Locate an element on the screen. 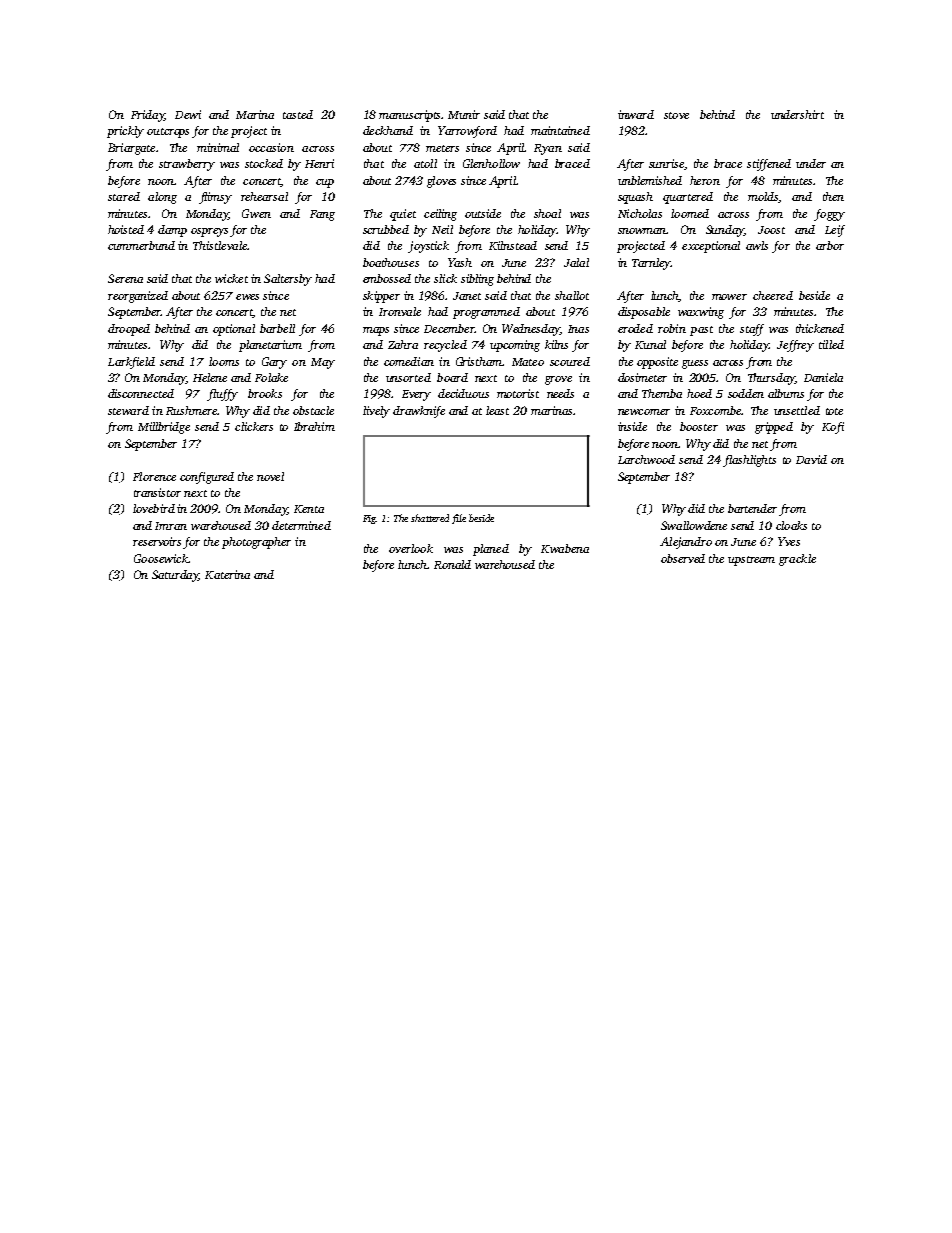 This screenshot has width=952, height=1233. sodden is located at coordinates (746, 393).
